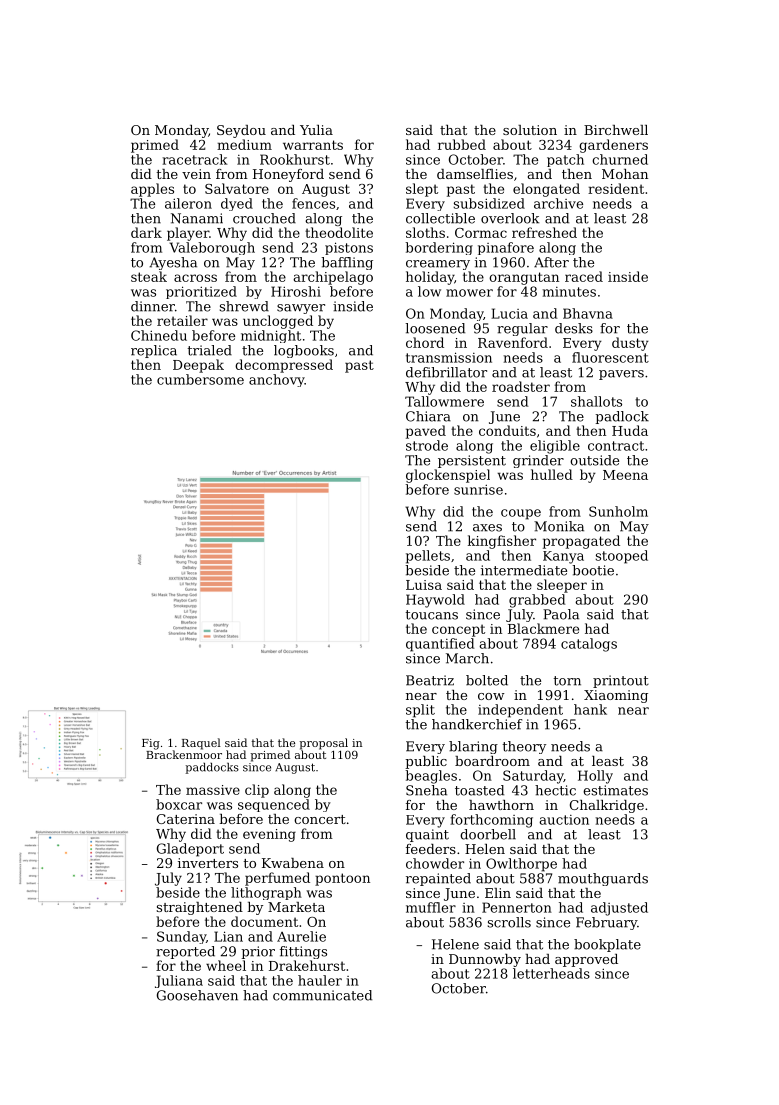 Image resolution: width=779 pixels, height=1105 pixels. What do you see at coordinates (322, 995) in the page?
I see `communicated` at bounding box center [322, 995].
